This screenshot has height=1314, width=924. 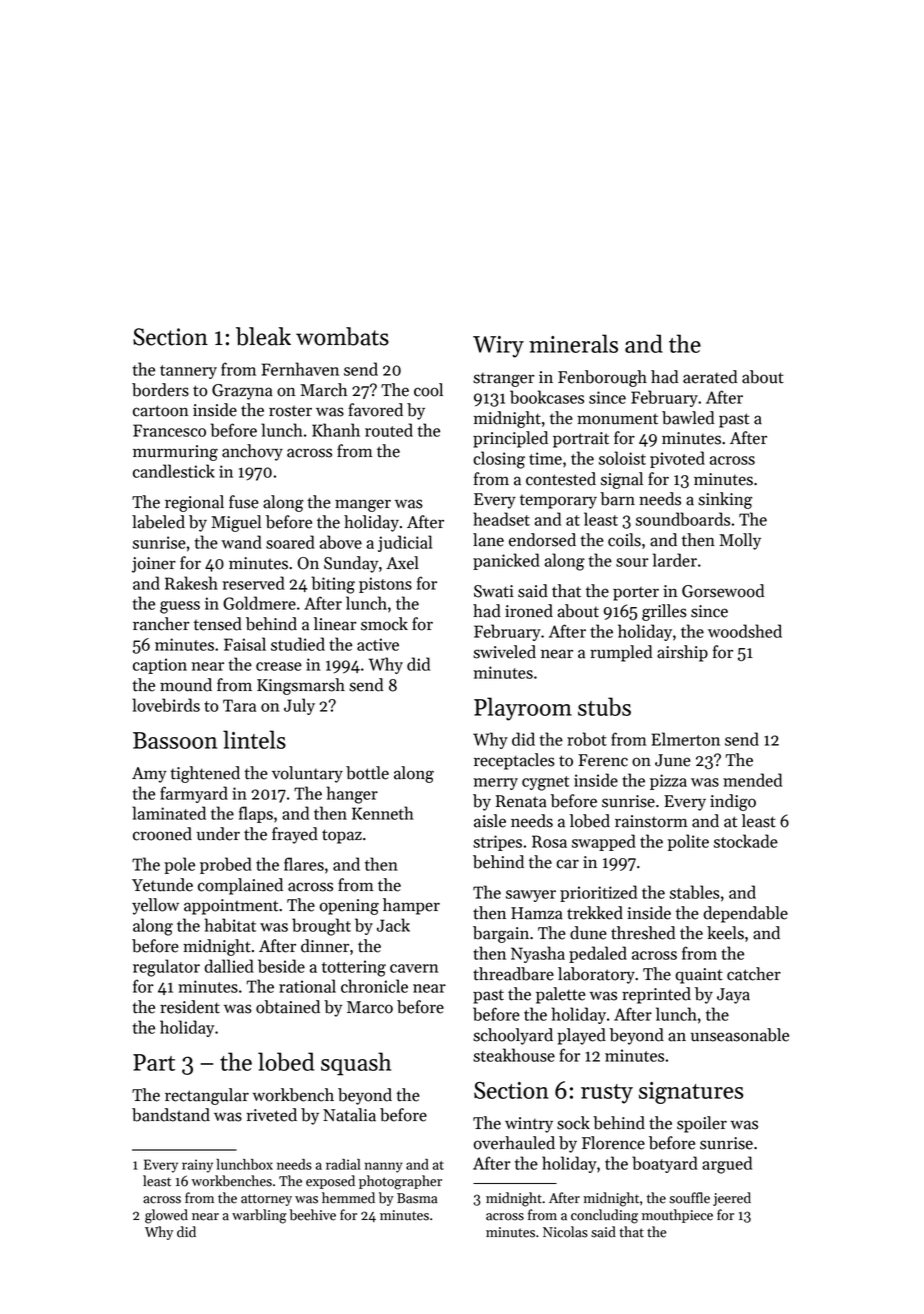 What do you see at coordinates (166, 1216) in the screenshot?
I see `glowed` at bounding box center [166, 1216].
